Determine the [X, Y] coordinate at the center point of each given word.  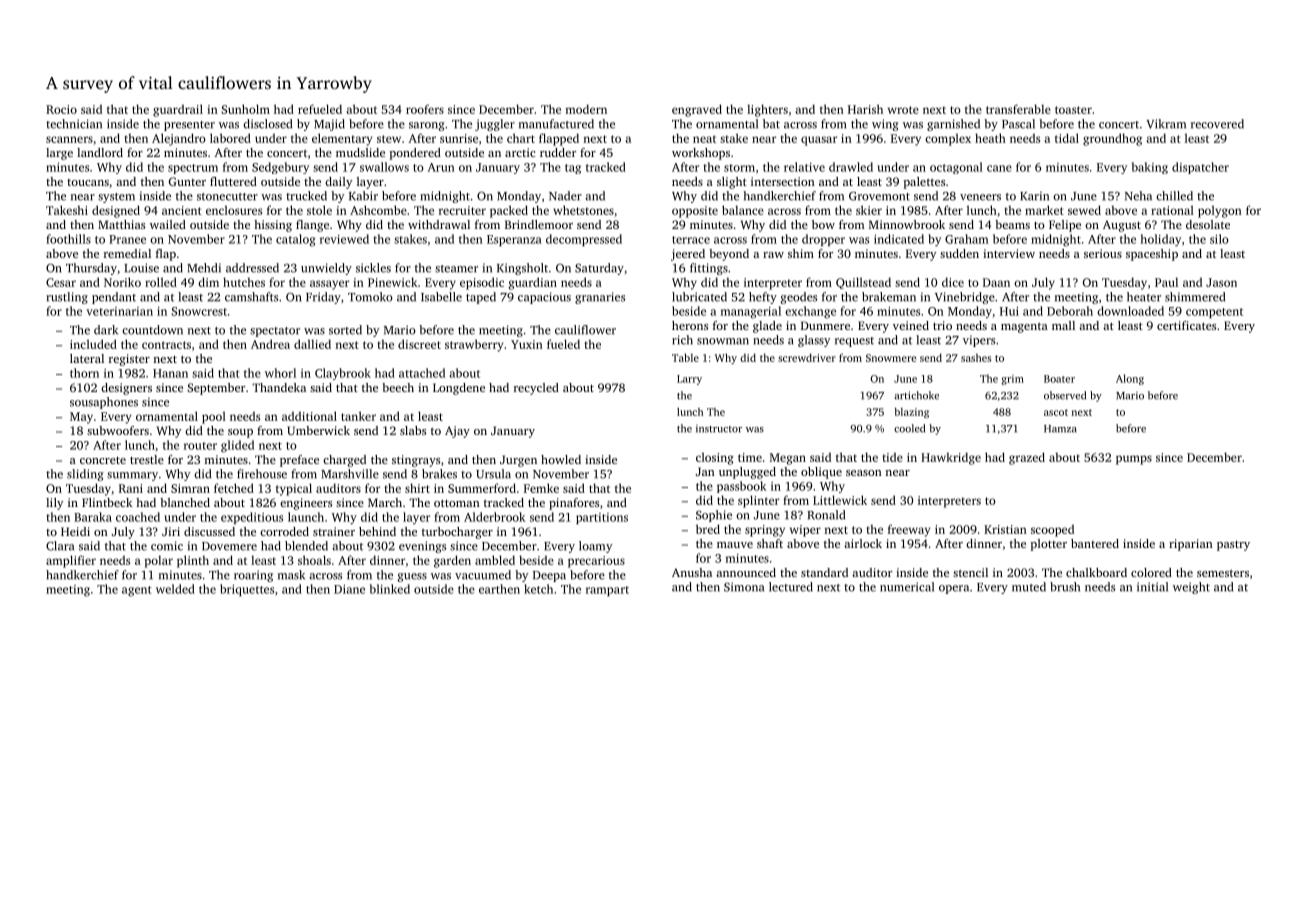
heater [1144, 297]
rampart [607, 591]
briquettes [247, 590]
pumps [1134, 460]
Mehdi [204, 268]
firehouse [262, 474]
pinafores [574, 504]
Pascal [1018, 124]
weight [1191, 588]
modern [586, 109]
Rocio [61, 109]
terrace [691, 240]
